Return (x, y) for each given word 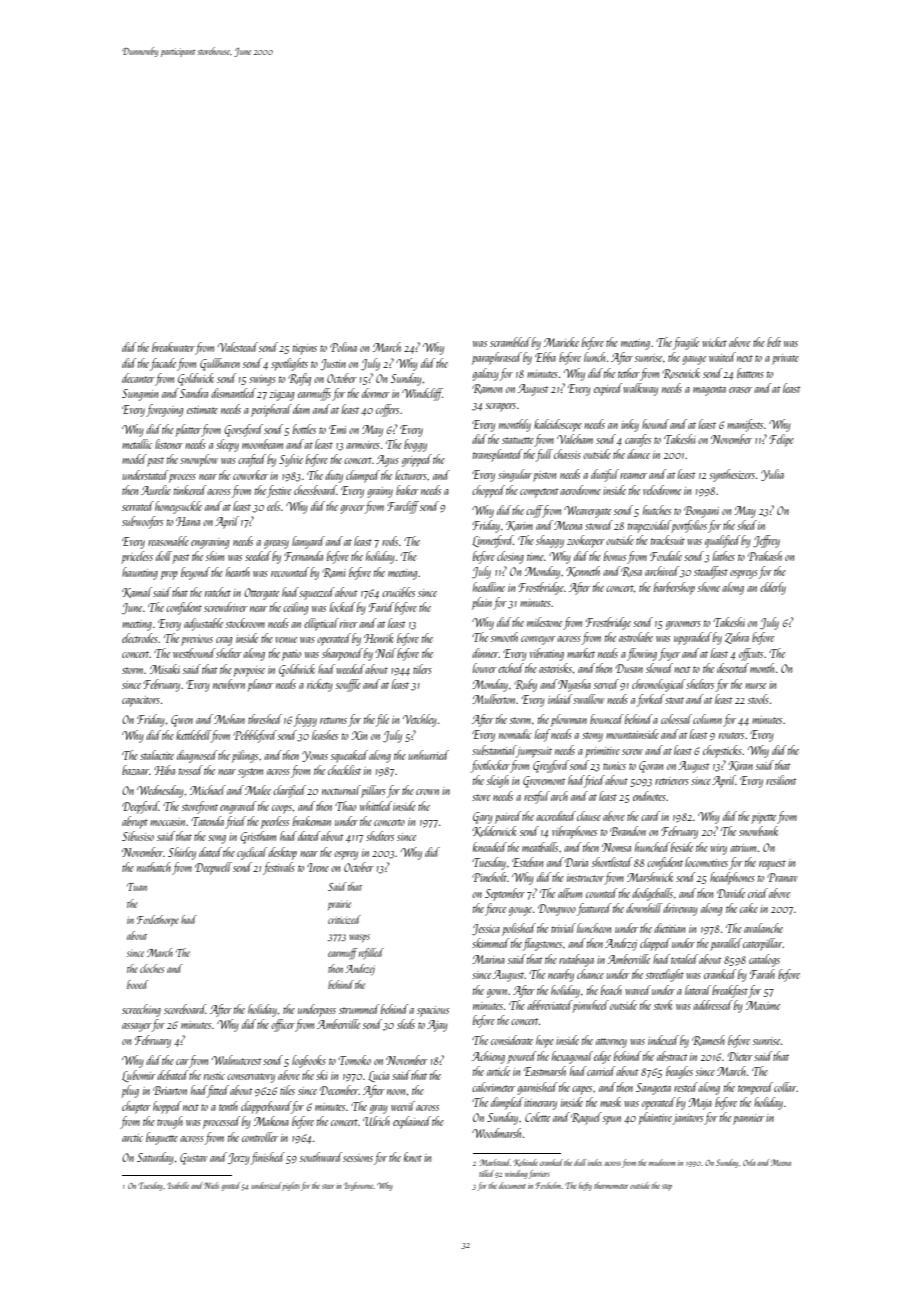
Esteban (527, 862)
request (772, 865)
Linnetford (493, 541)
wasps (359, 938)
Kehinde (525, 1163)
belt (774, 342)
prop (169, 575)
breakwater (173, 347)
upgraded (693, 638)
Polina (343, 347)
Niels (211, 1185)
